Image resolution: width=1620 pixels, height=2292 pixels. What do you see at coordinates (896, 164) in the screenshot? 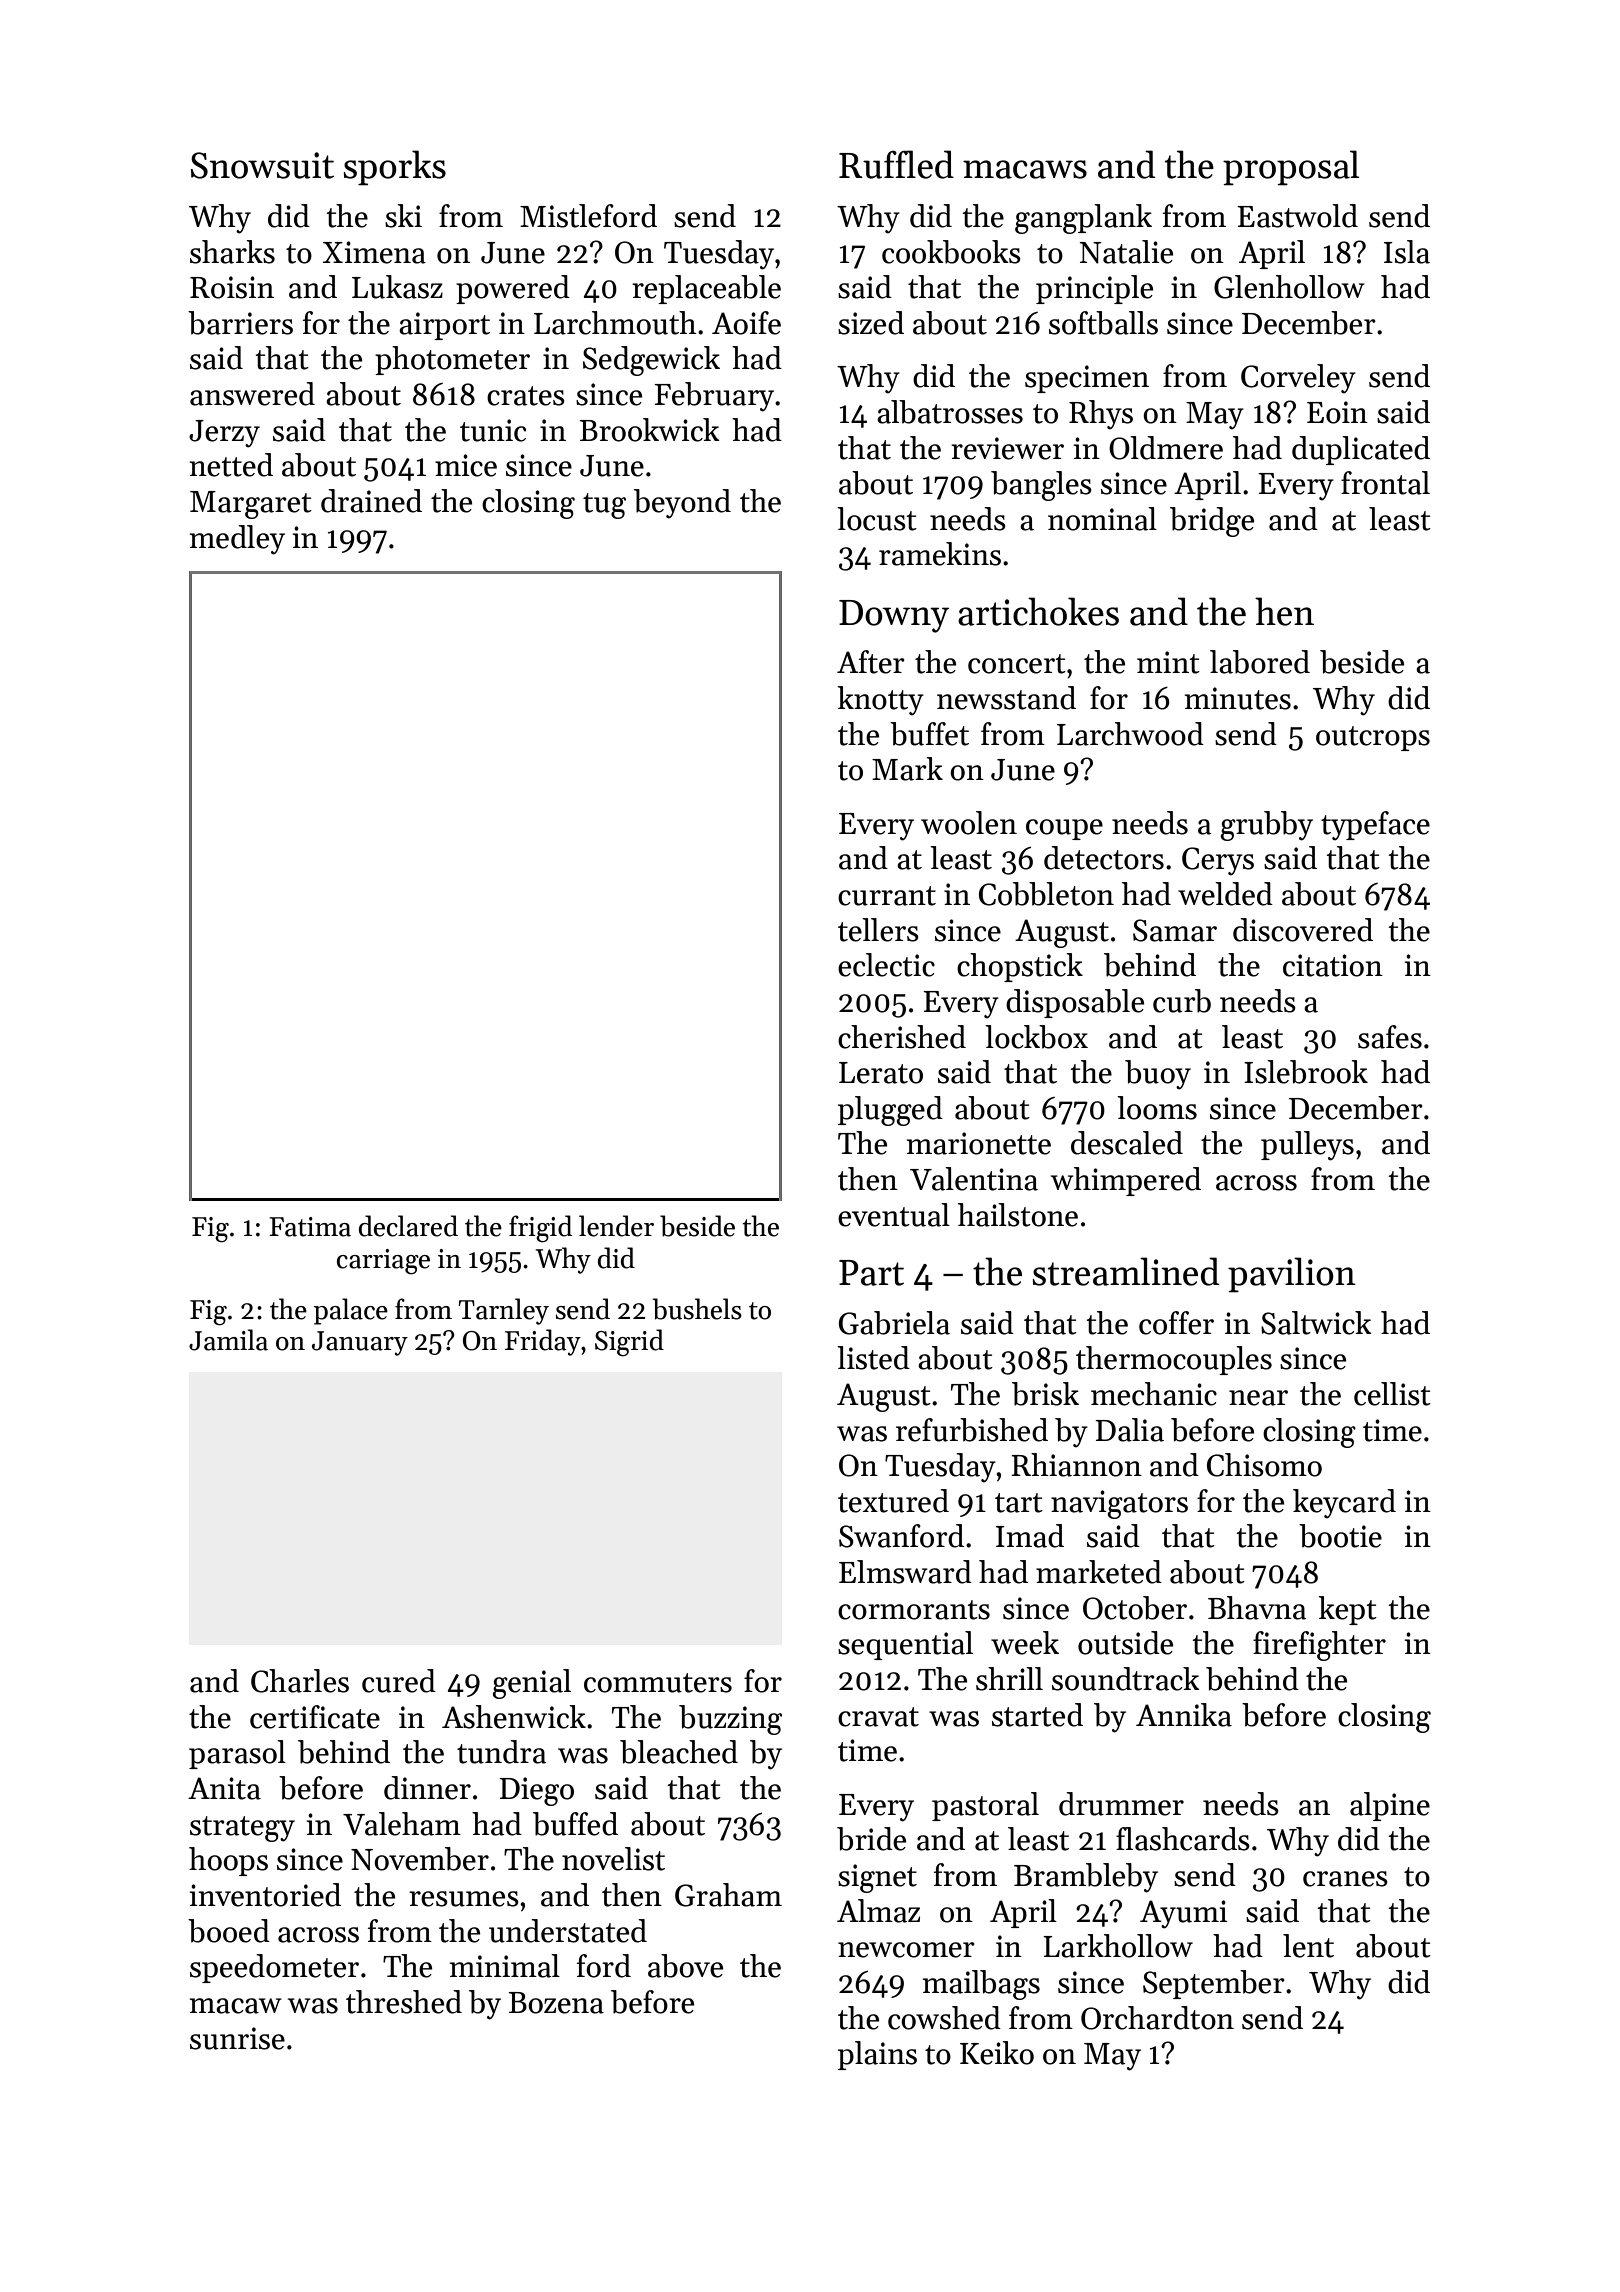
I see `Ruffled` at bounding box center [896, 164].
